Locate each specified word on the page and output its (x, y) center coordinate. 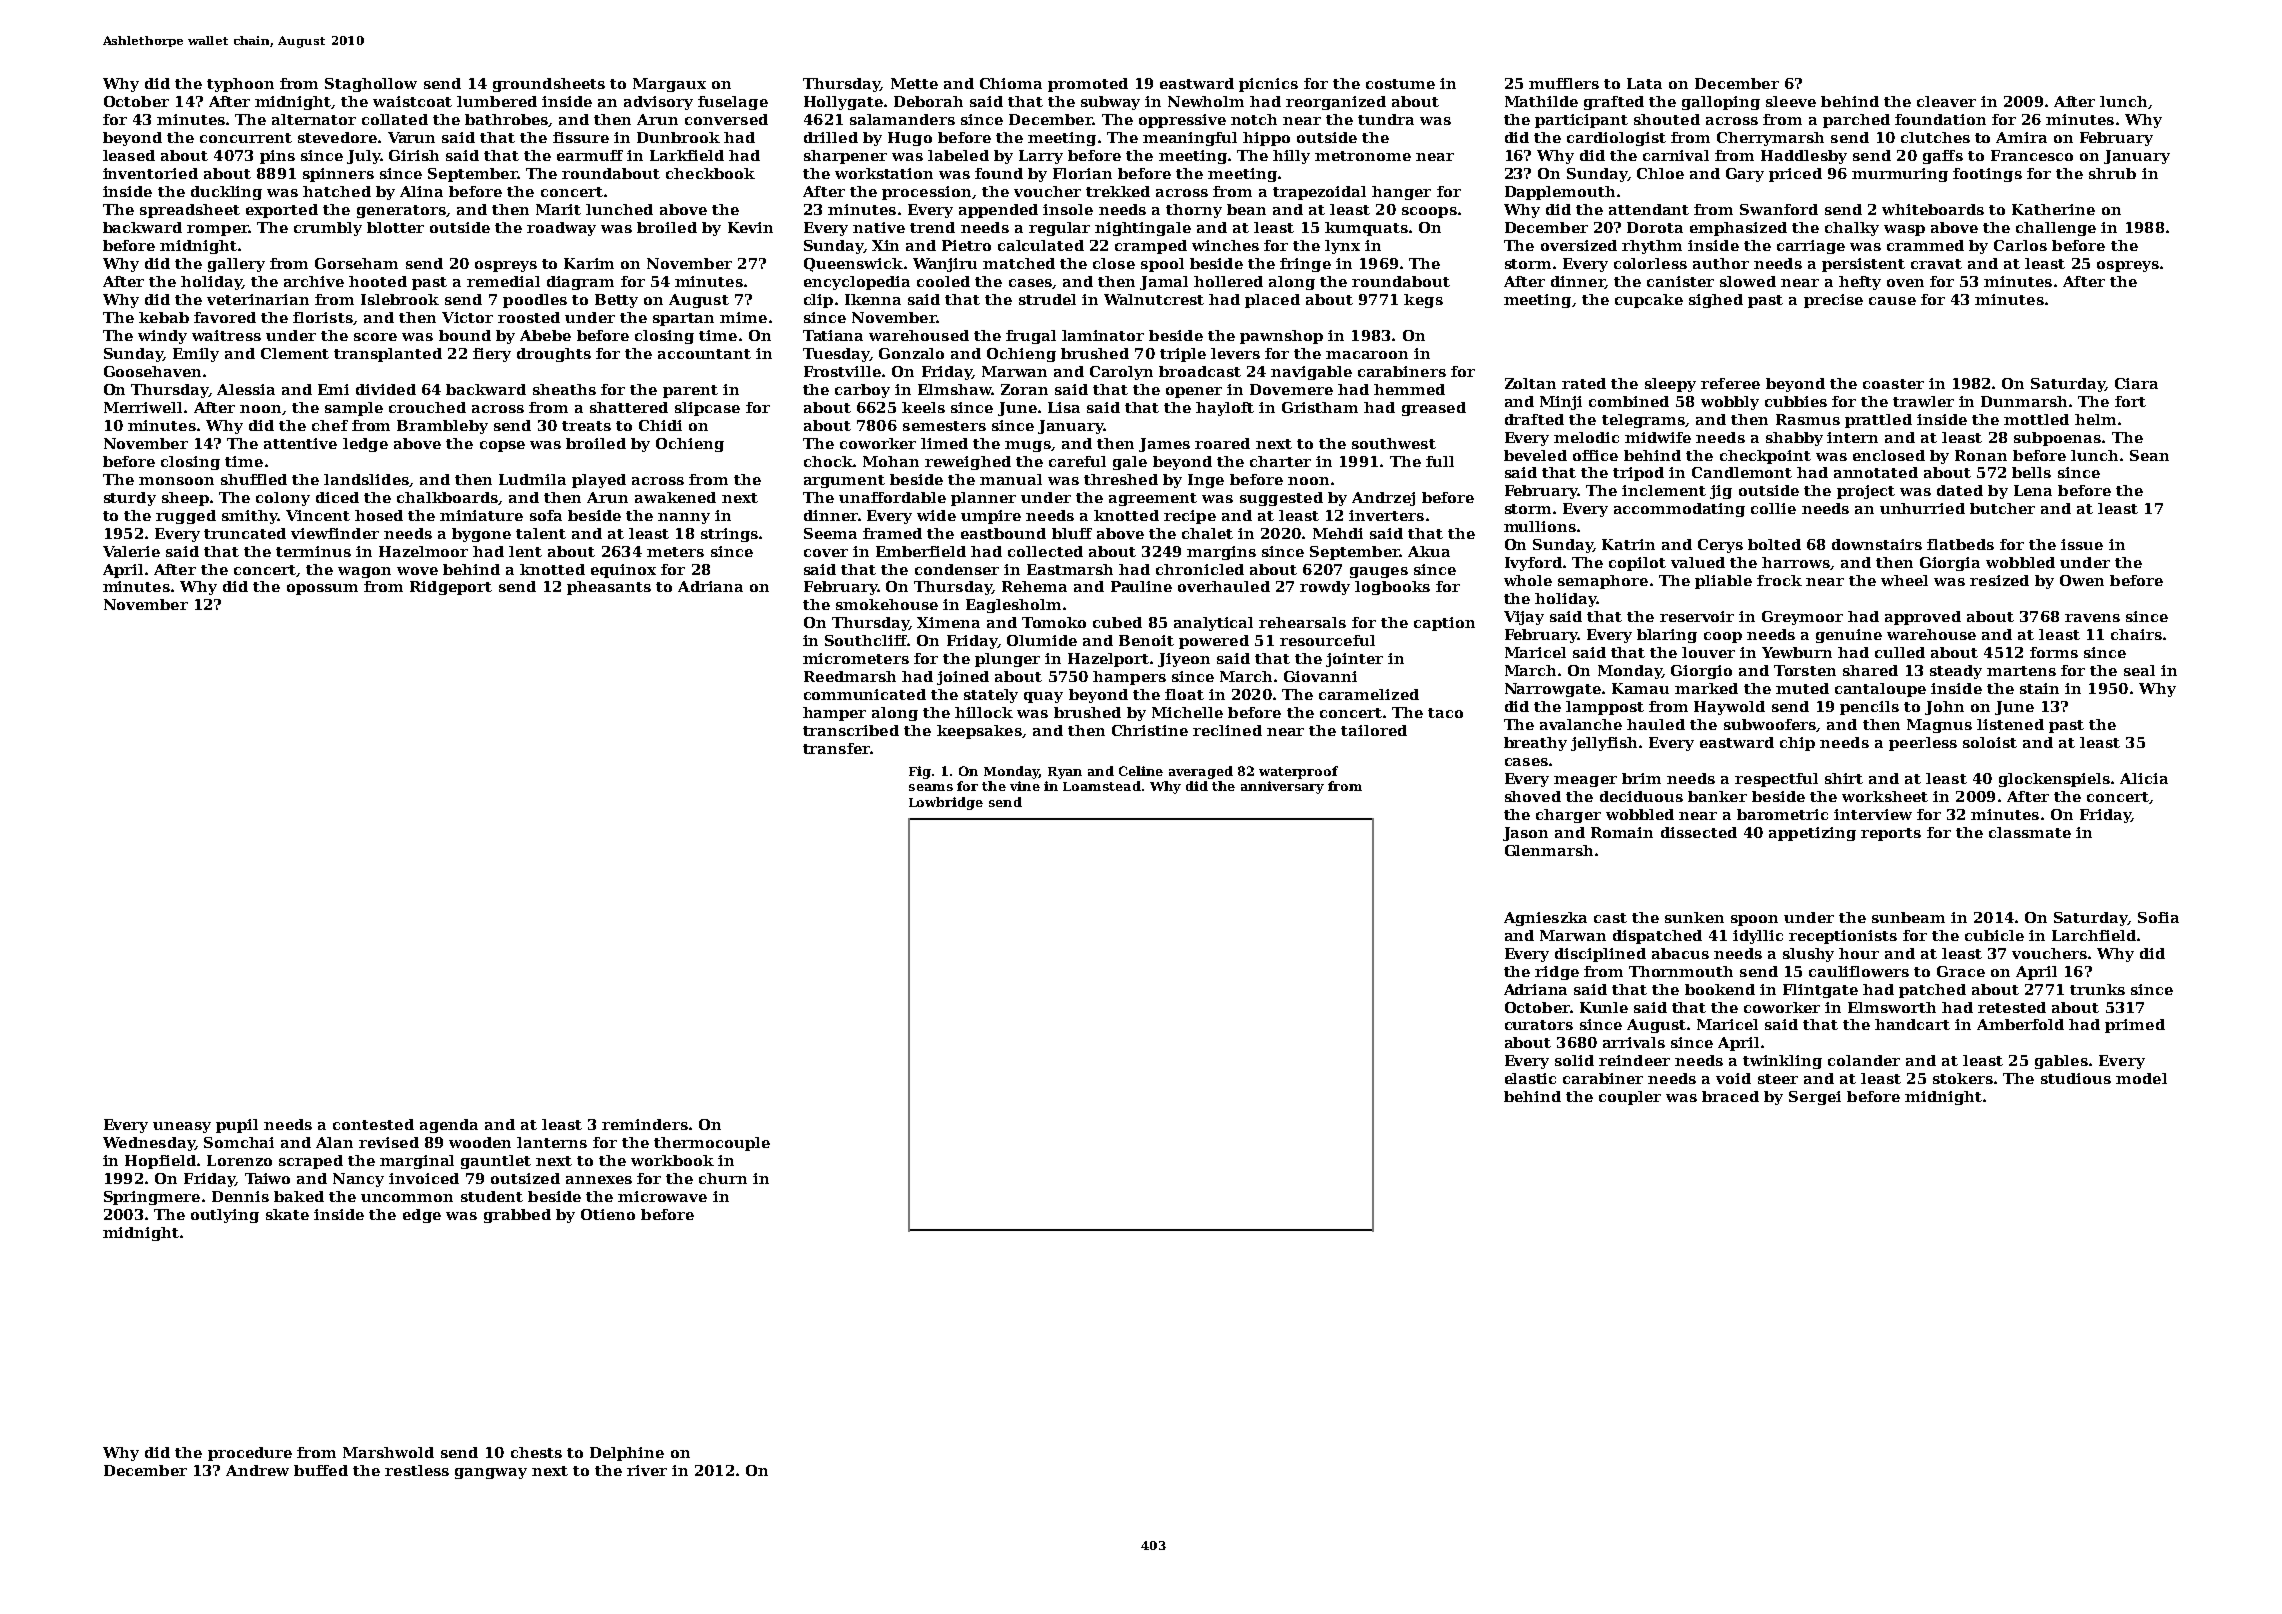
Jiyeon (1184, 660)
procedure (250, 1454)
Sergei (1815, 1098)
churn (723, 1178)
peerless (1923, 744)
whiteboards (1933, 209)
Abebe (545, 335)
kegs (1423, 301)
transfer (836, 748)
